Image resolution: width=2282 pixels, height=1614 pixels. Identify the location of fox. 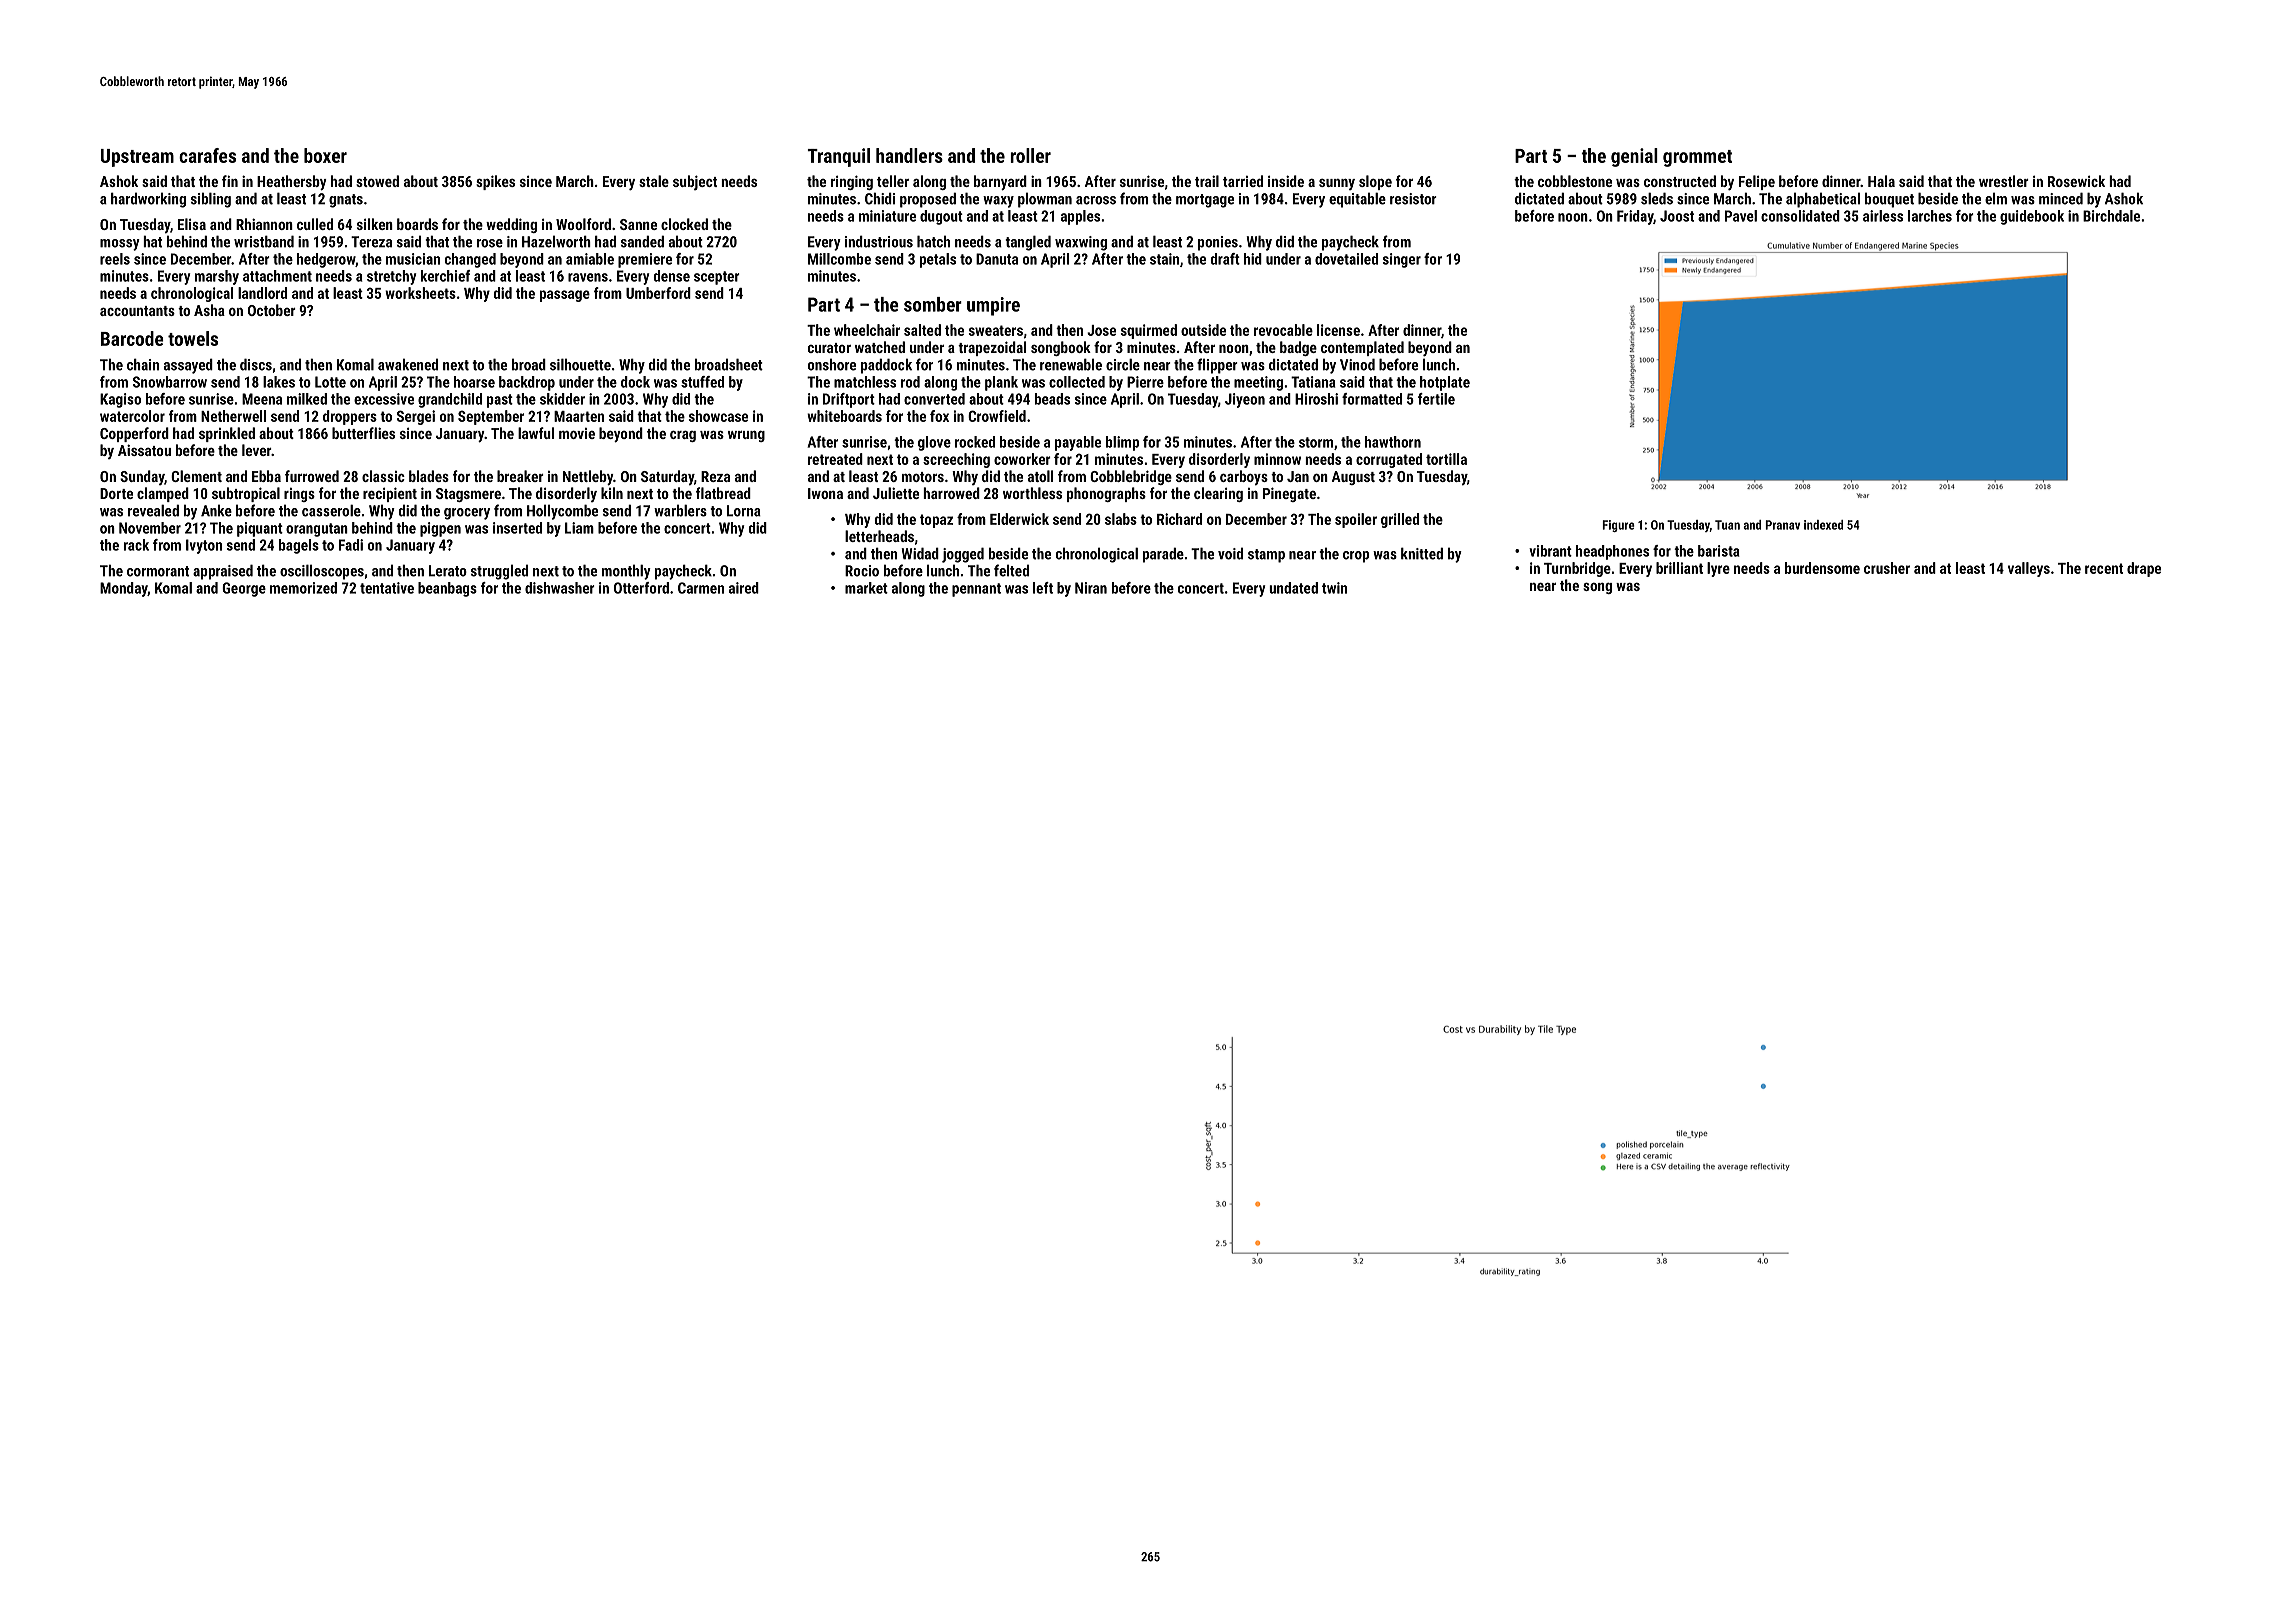
(939, 416).
